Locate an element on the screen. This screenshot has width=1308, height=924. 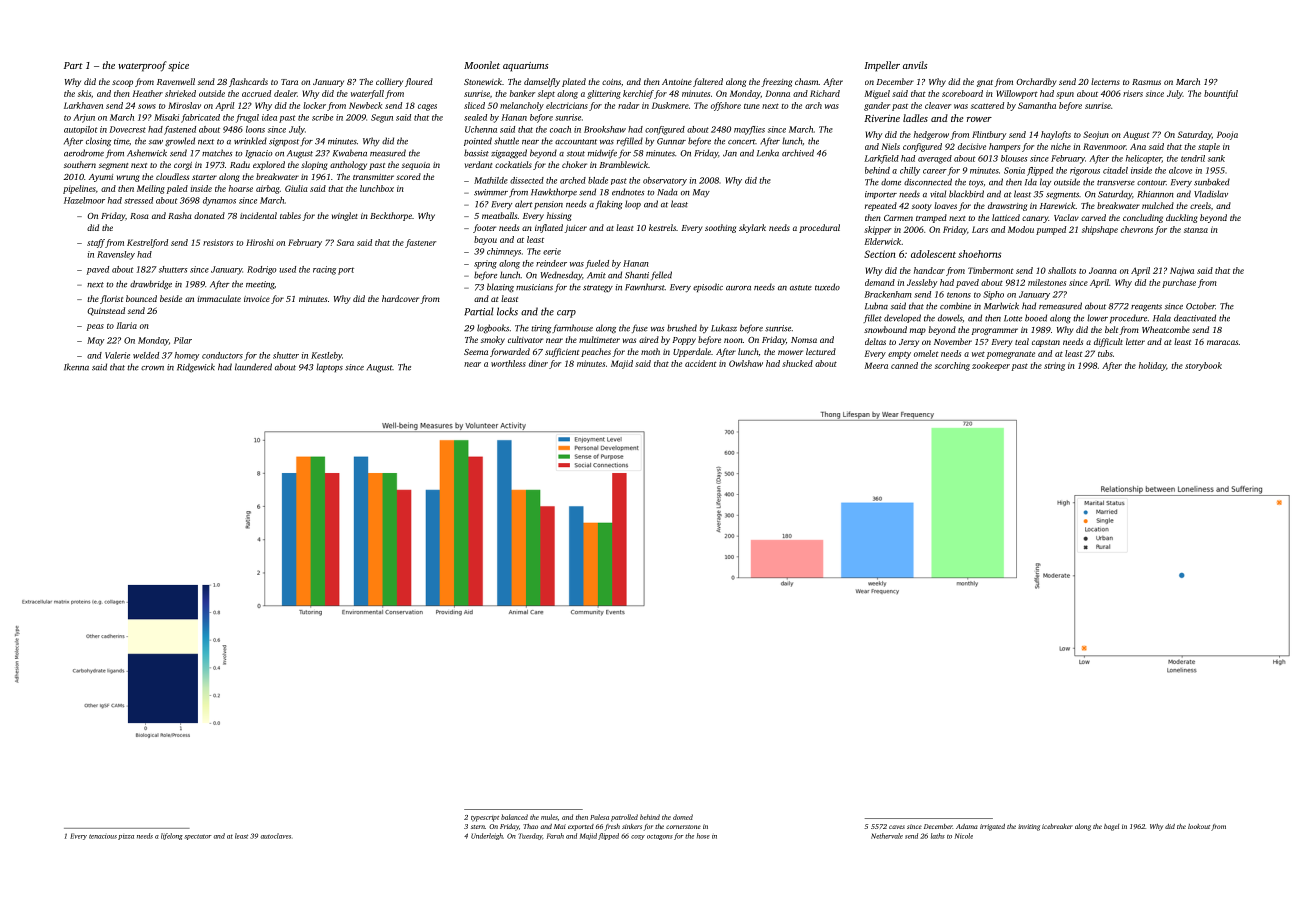
crown is located at coordinates (152, 368).
